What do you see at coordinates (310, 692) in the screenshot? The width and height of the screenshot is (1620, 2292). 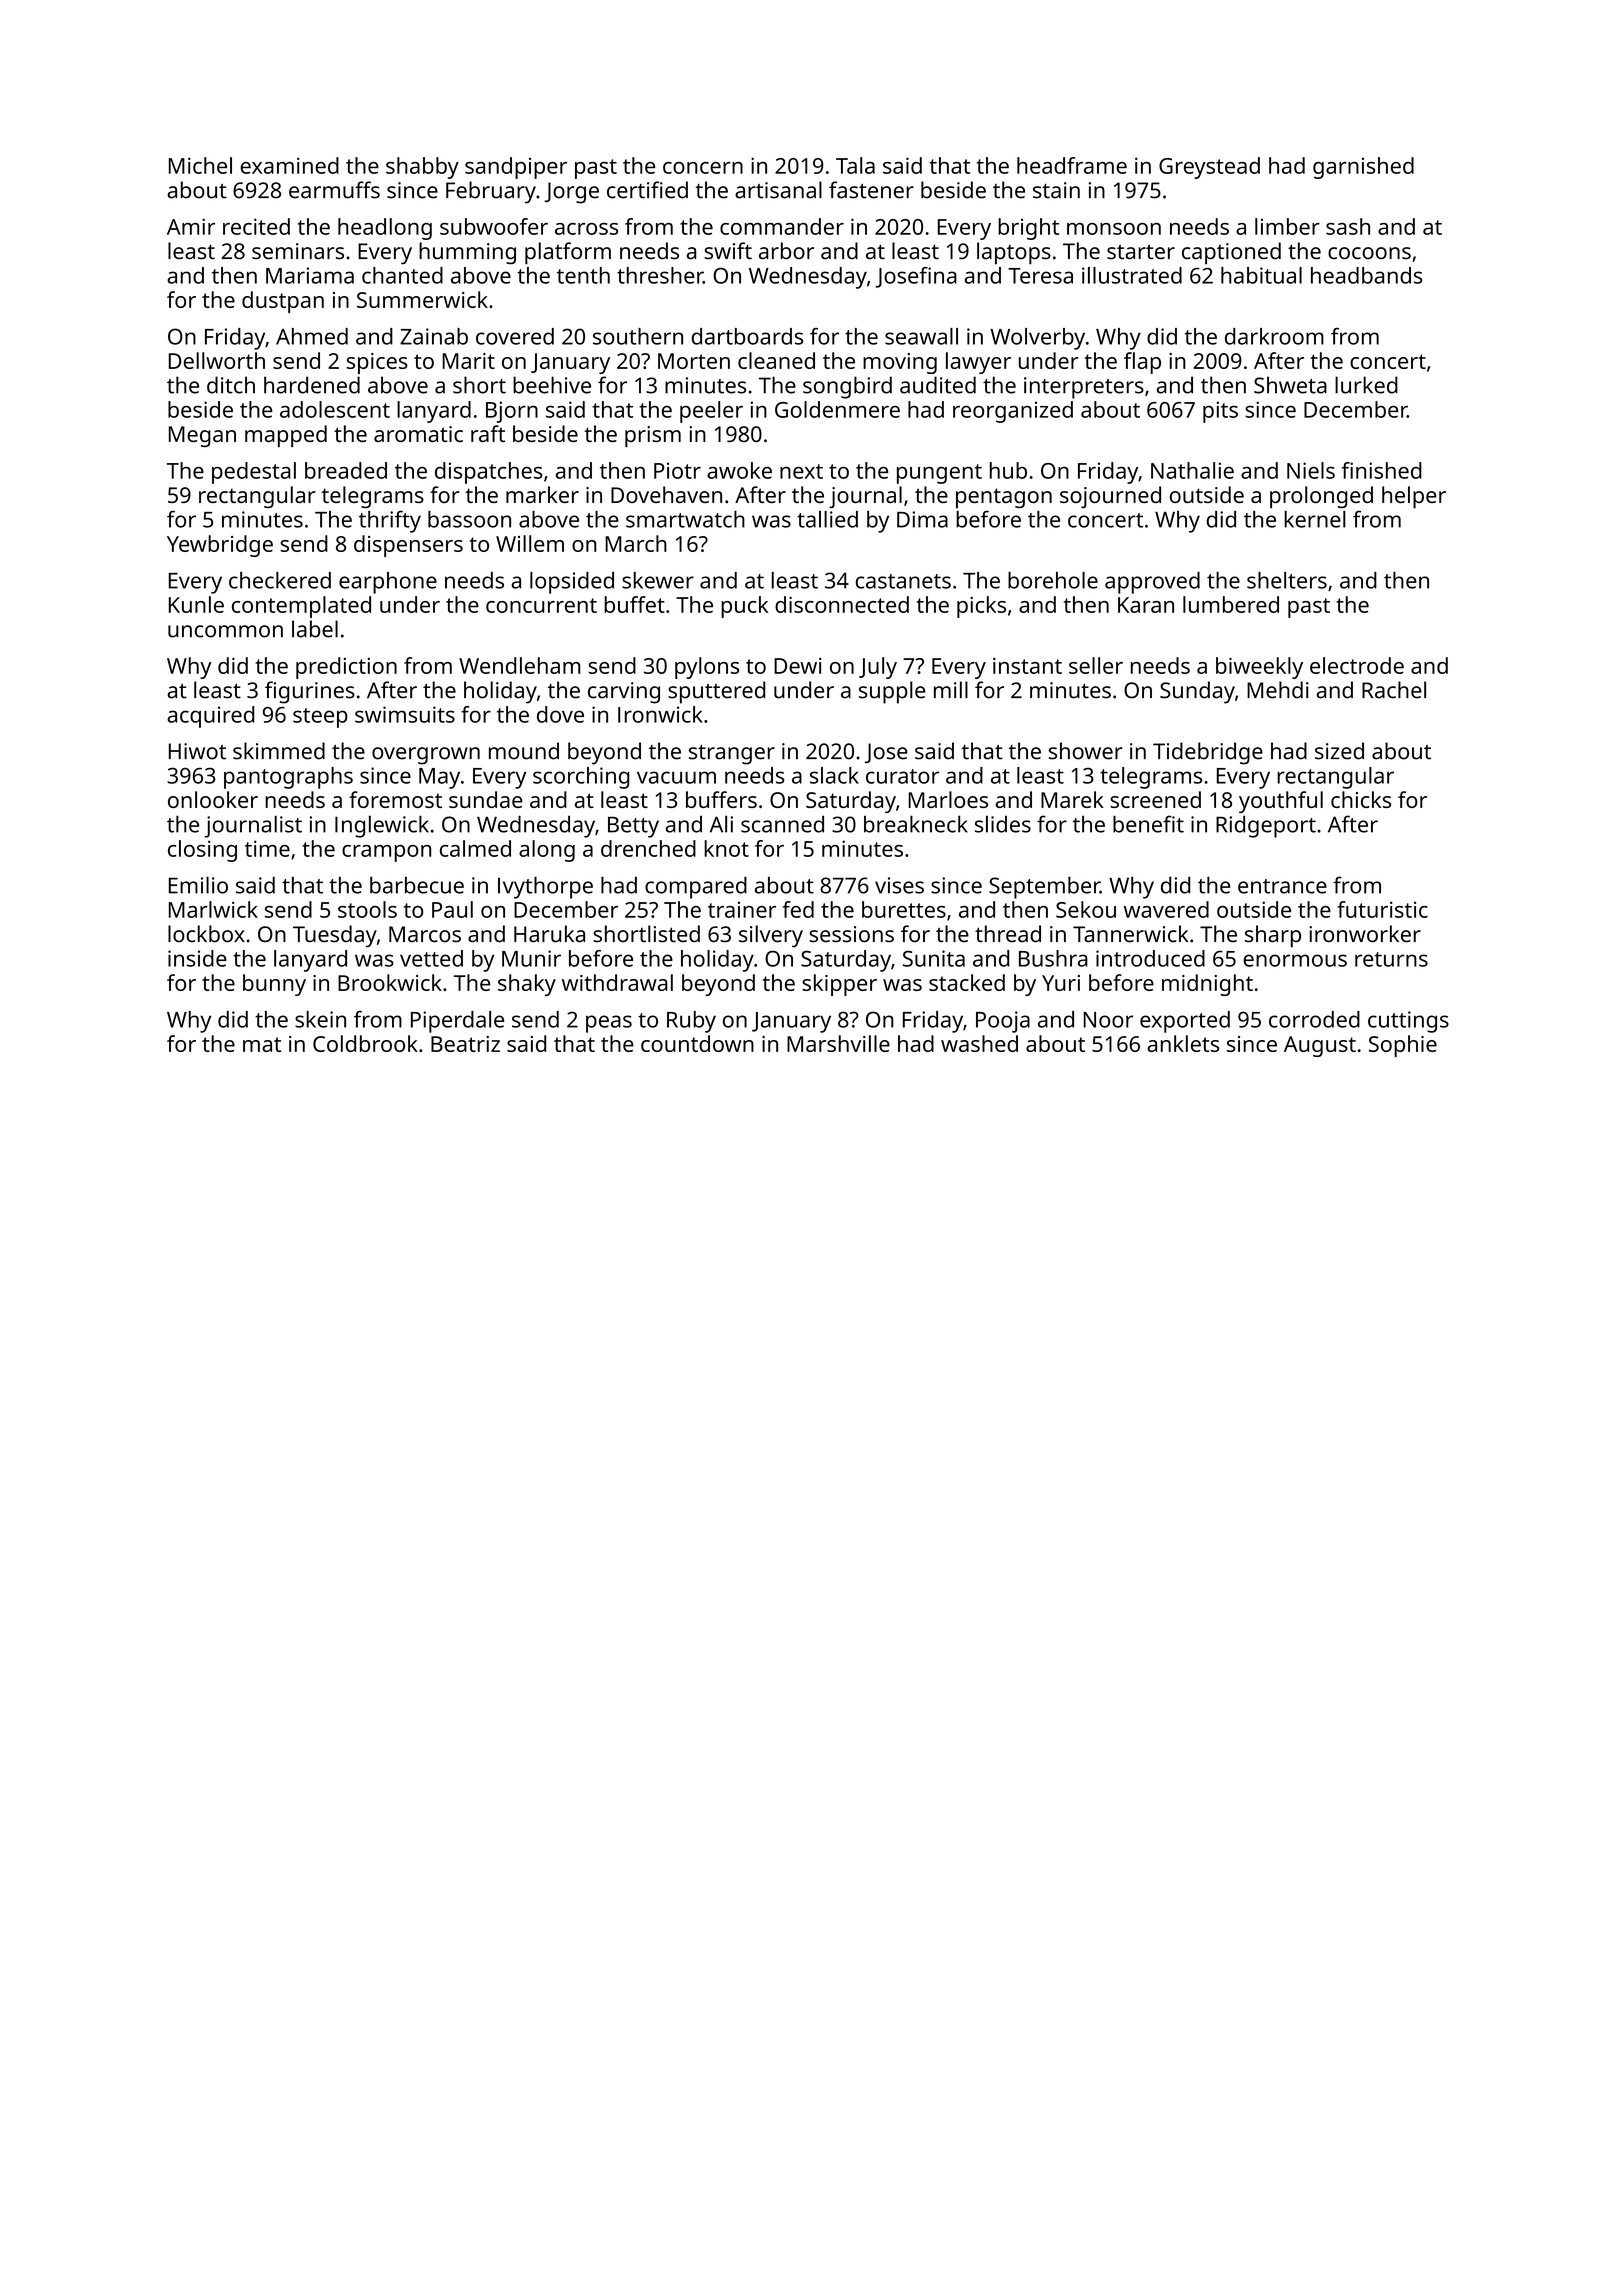 I see `figurines` at bounding box center [310, 692].
